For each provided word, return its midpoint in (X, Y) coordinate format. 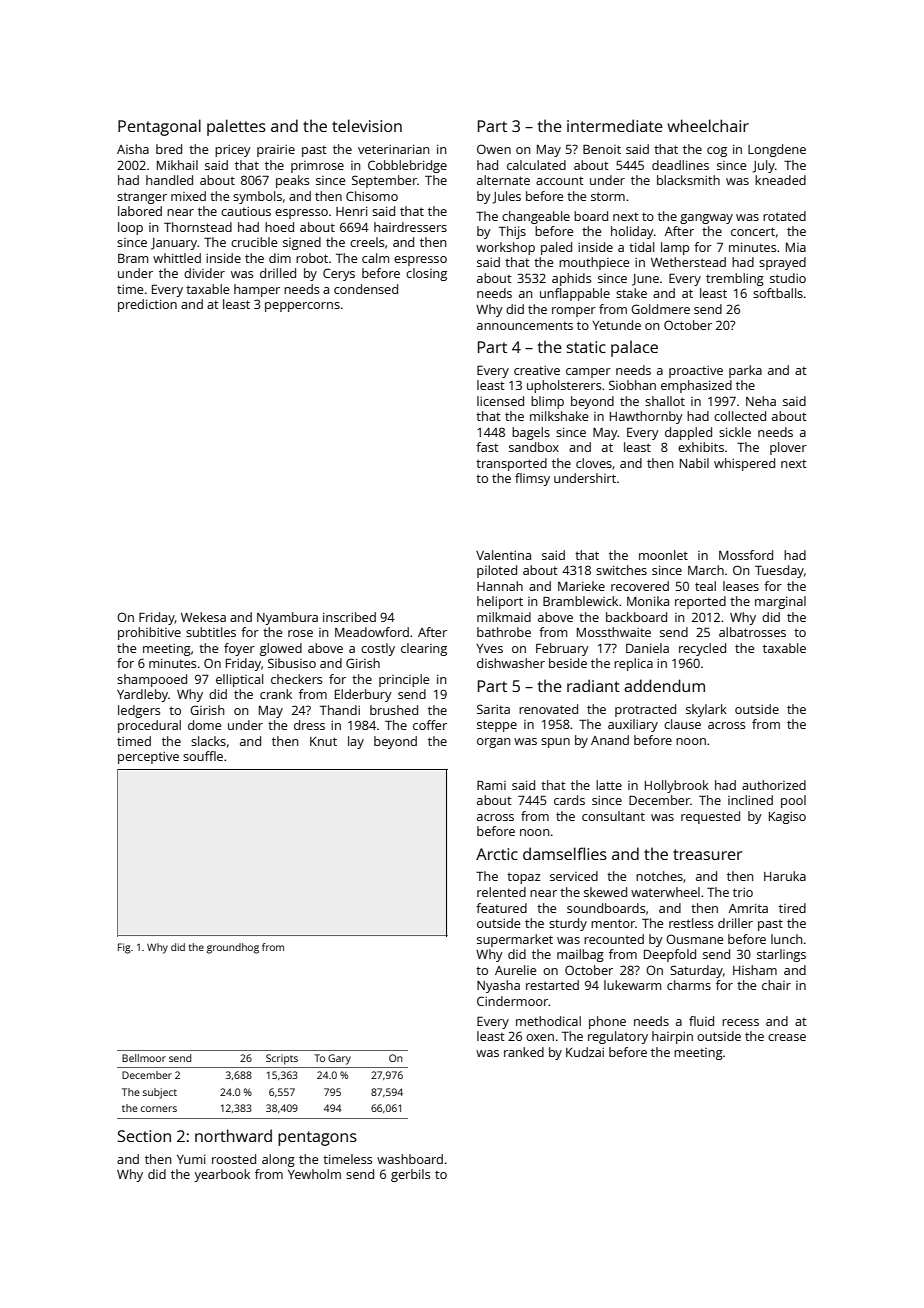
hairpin (672, 1037)
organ (493, 743)
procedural (149, 726)
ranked (524, 1052)
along (278, 1160)
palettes (236, 127)
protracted (645, 710)
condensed (366, 289)
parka (745, 371)
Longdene (777, 150)
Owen (494, 149)
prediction (147, 305)
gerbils (410, 1175)
